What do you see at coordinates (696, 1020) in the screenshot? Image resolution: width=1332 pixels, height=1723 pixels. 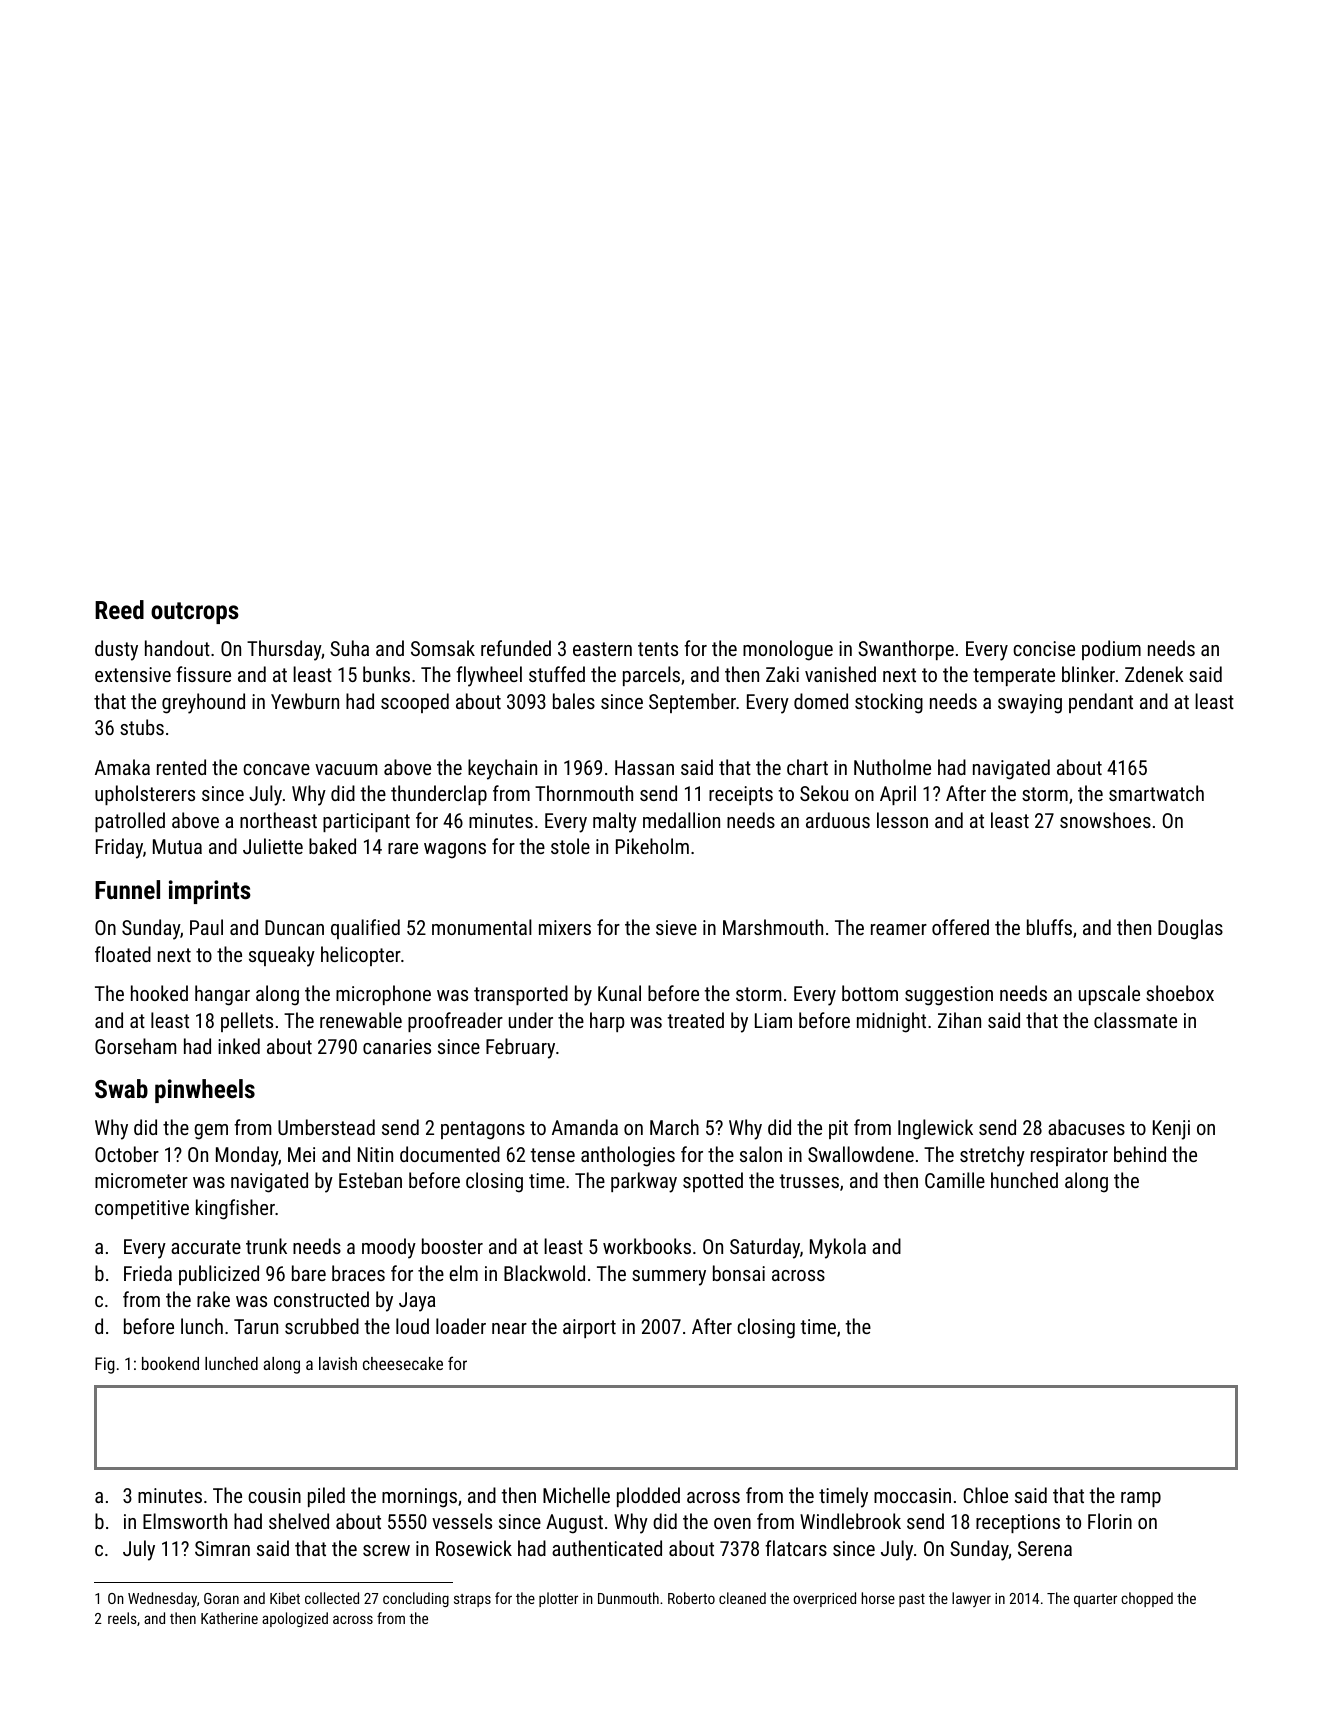 I see `treated` at bounding box center [696, 1020].
